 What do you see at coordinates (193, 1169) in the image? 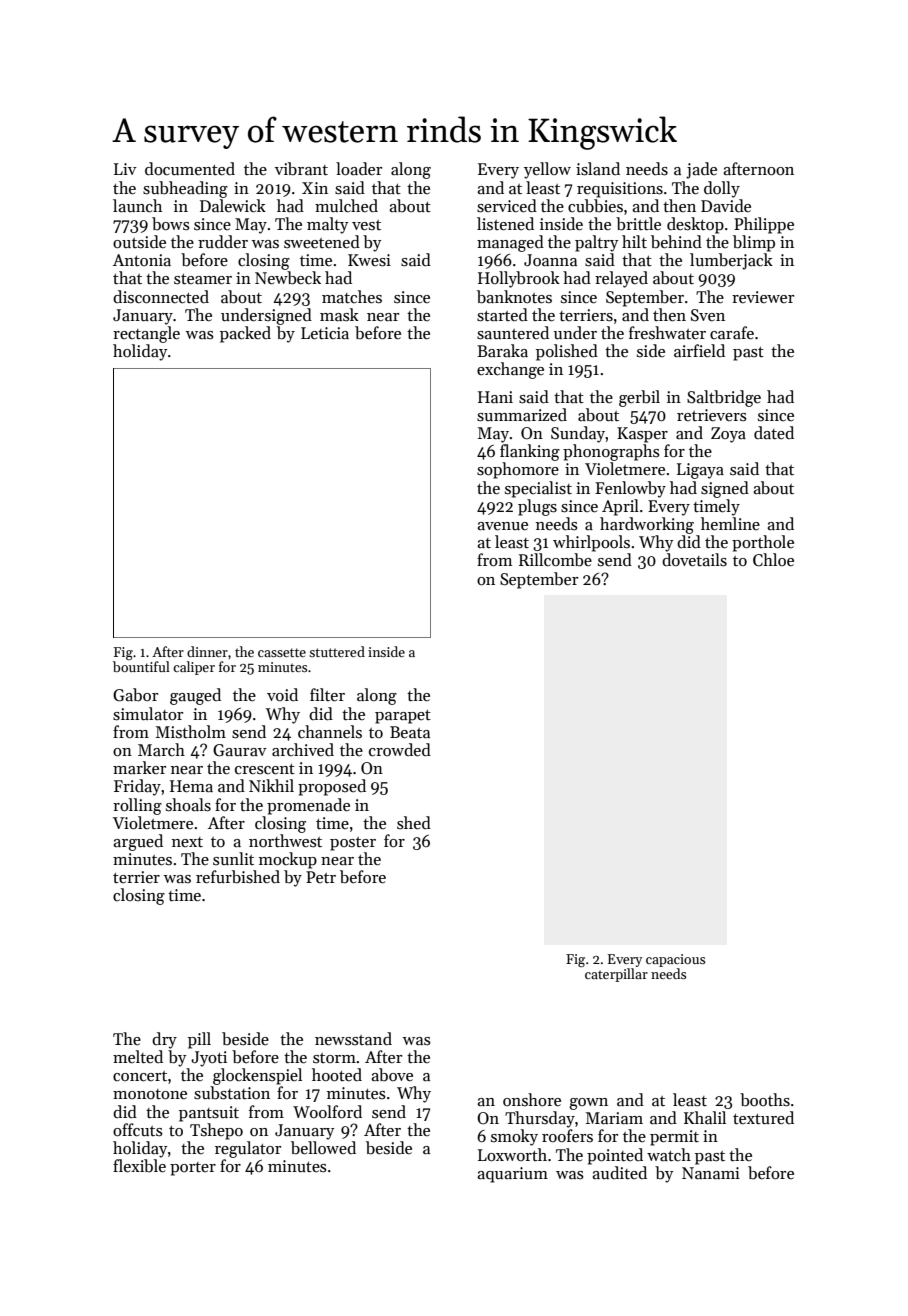
I see `porter` at bounding box center [193, 1169].
